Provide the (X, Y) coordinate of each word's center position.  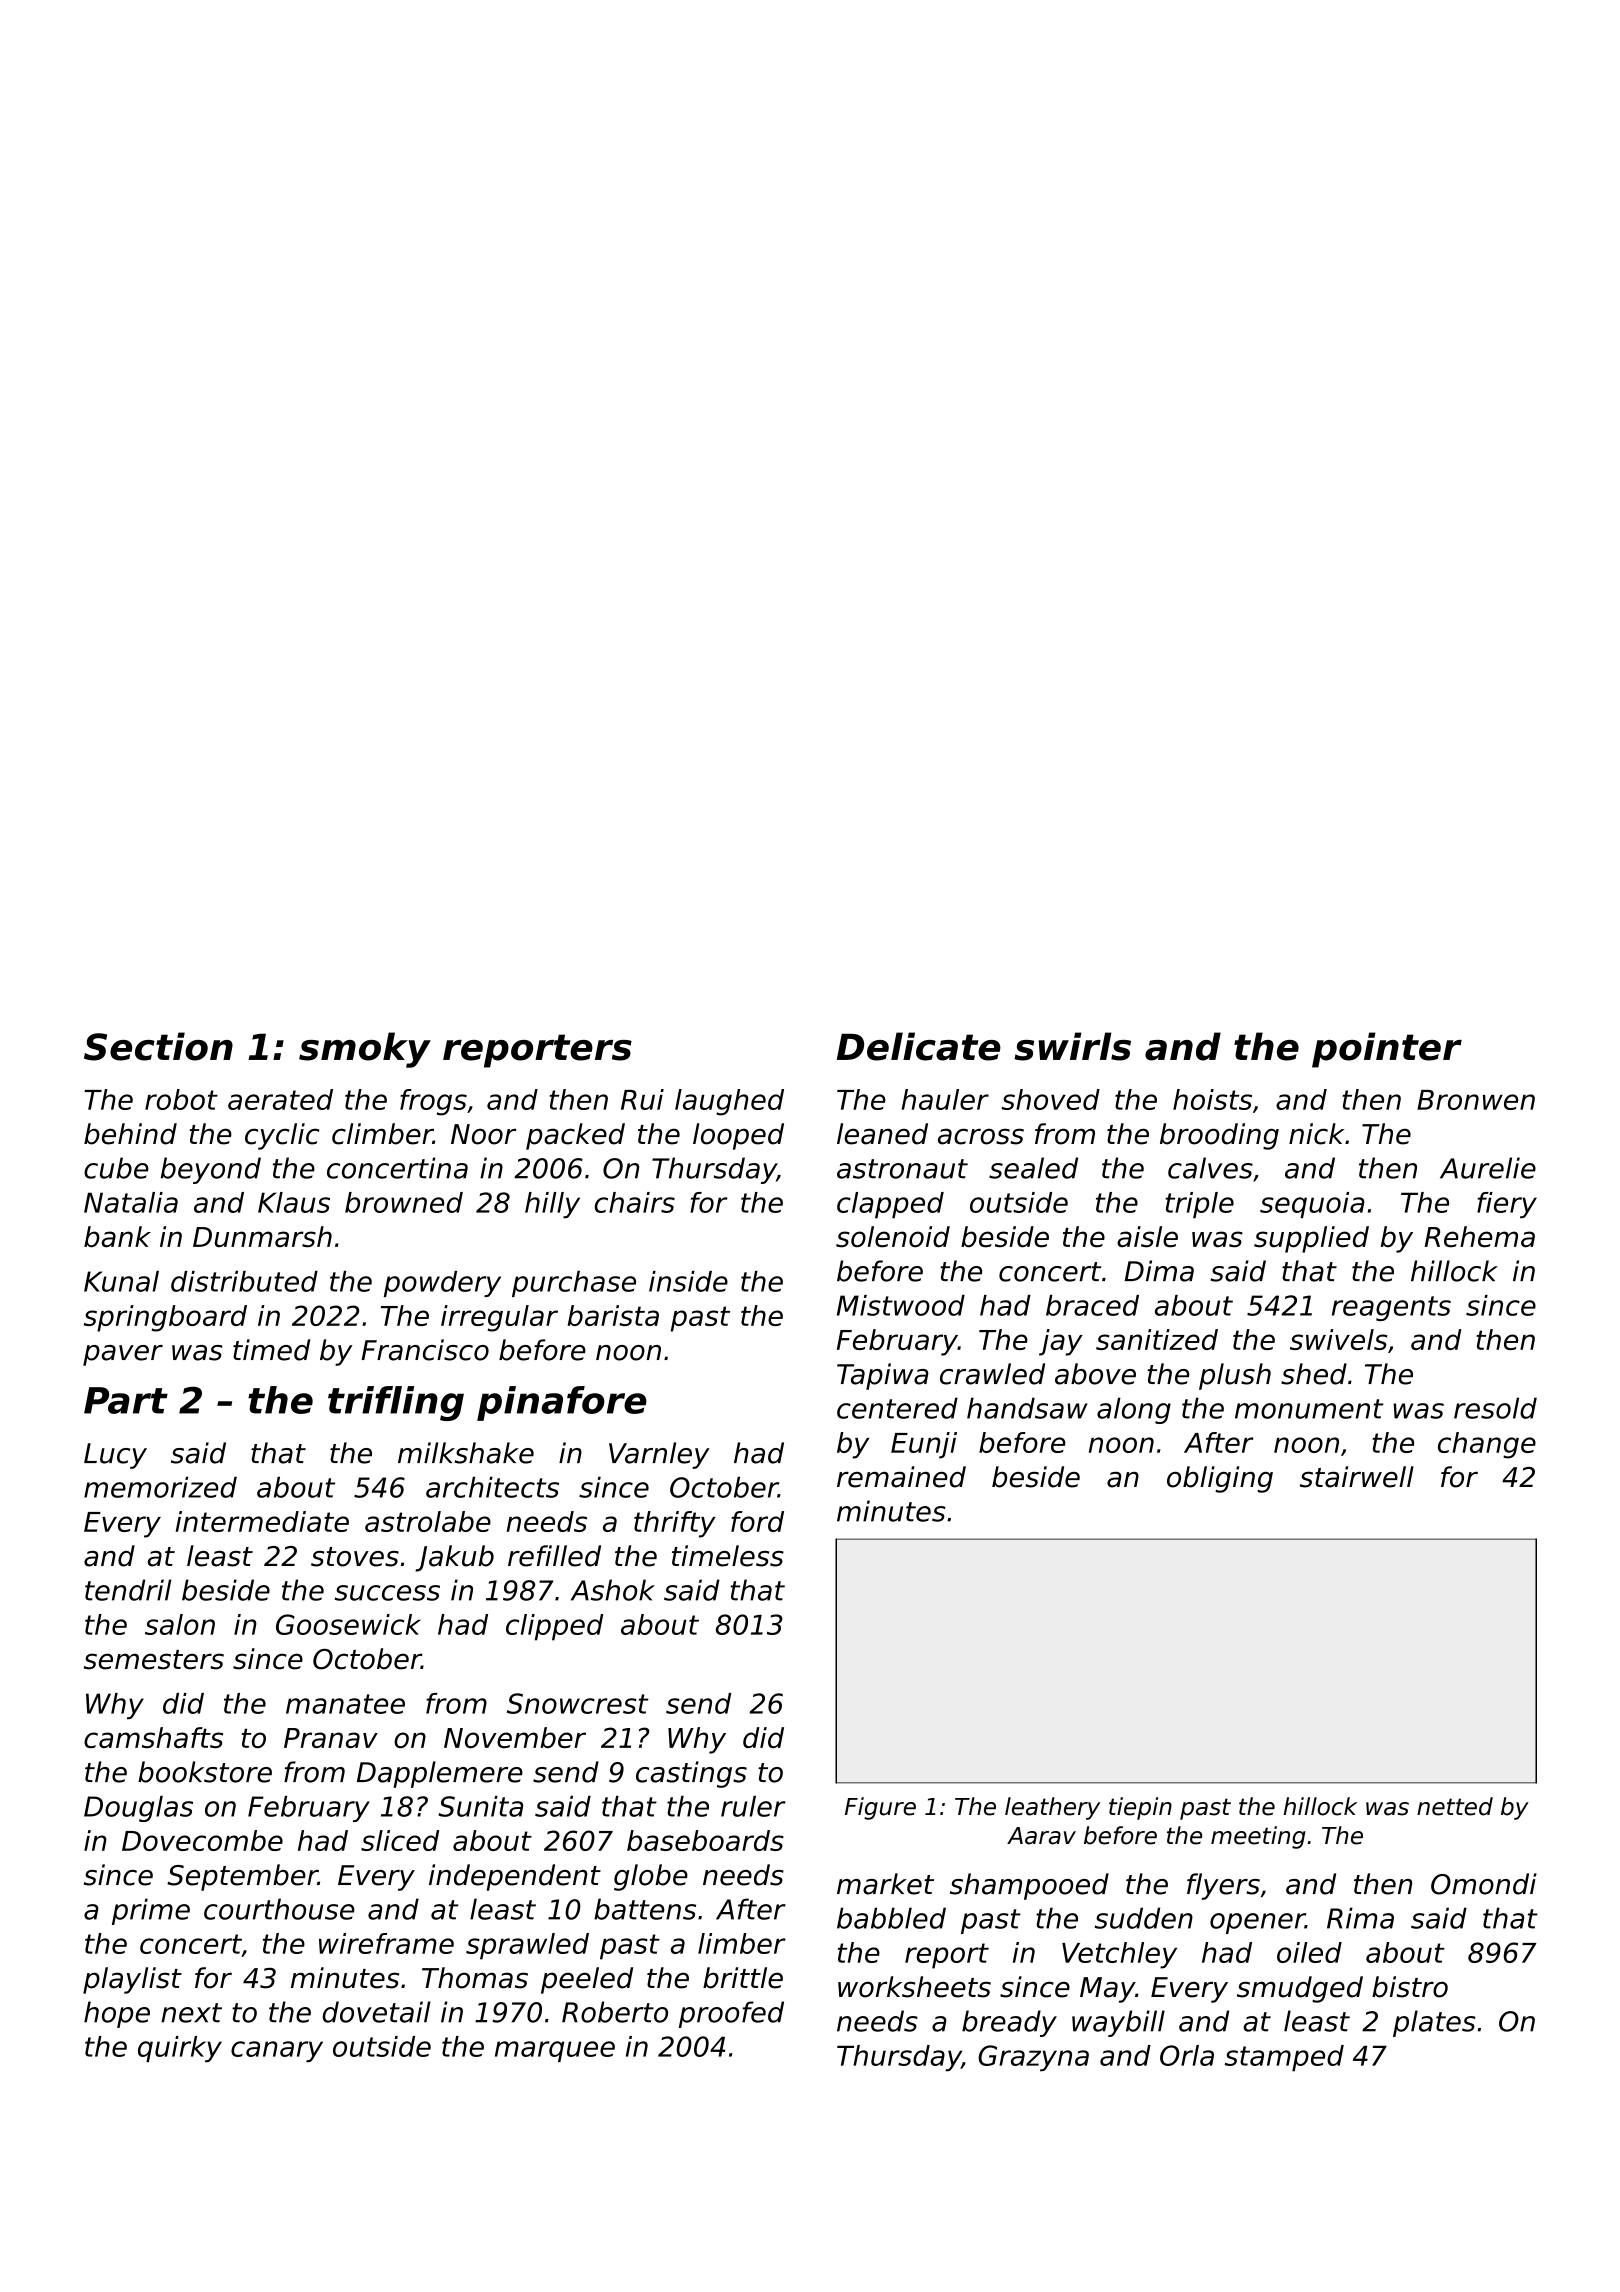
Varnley (659, 1455)
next (191, 2013)
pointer (1387, 1050)
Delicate (919, 1046)
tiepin (1140, 1808)
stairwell (1357, 1477)
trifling (396, 1403)
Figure (880, 1808)
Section (158, 1046)
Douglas (138, 1809)
